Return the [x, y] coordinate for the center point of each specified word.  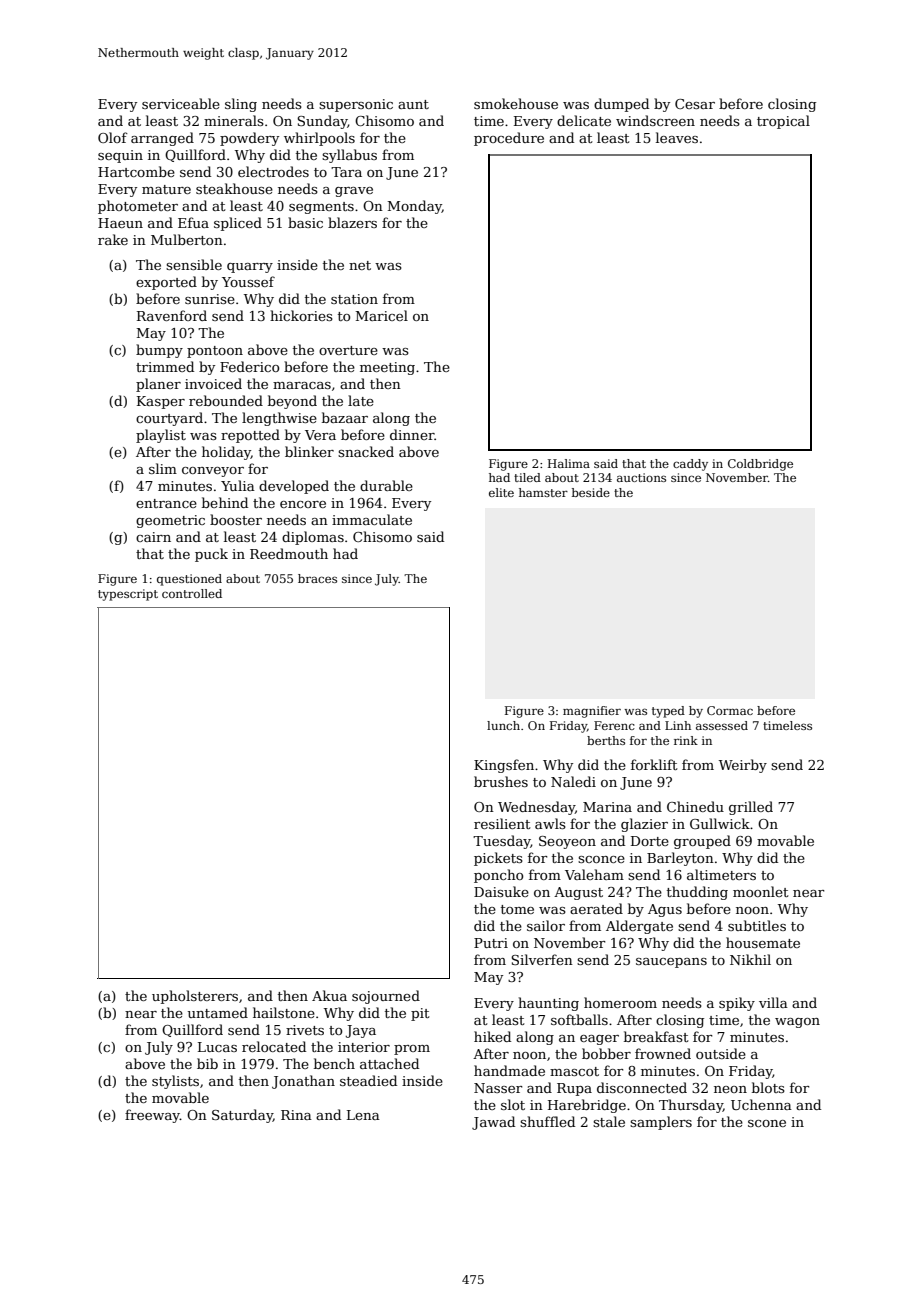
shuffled [547, 1121]
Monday [415, 207]
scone [767, 1123]
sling [241, 105]
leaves [677, 137]
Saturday [242, 1116]
